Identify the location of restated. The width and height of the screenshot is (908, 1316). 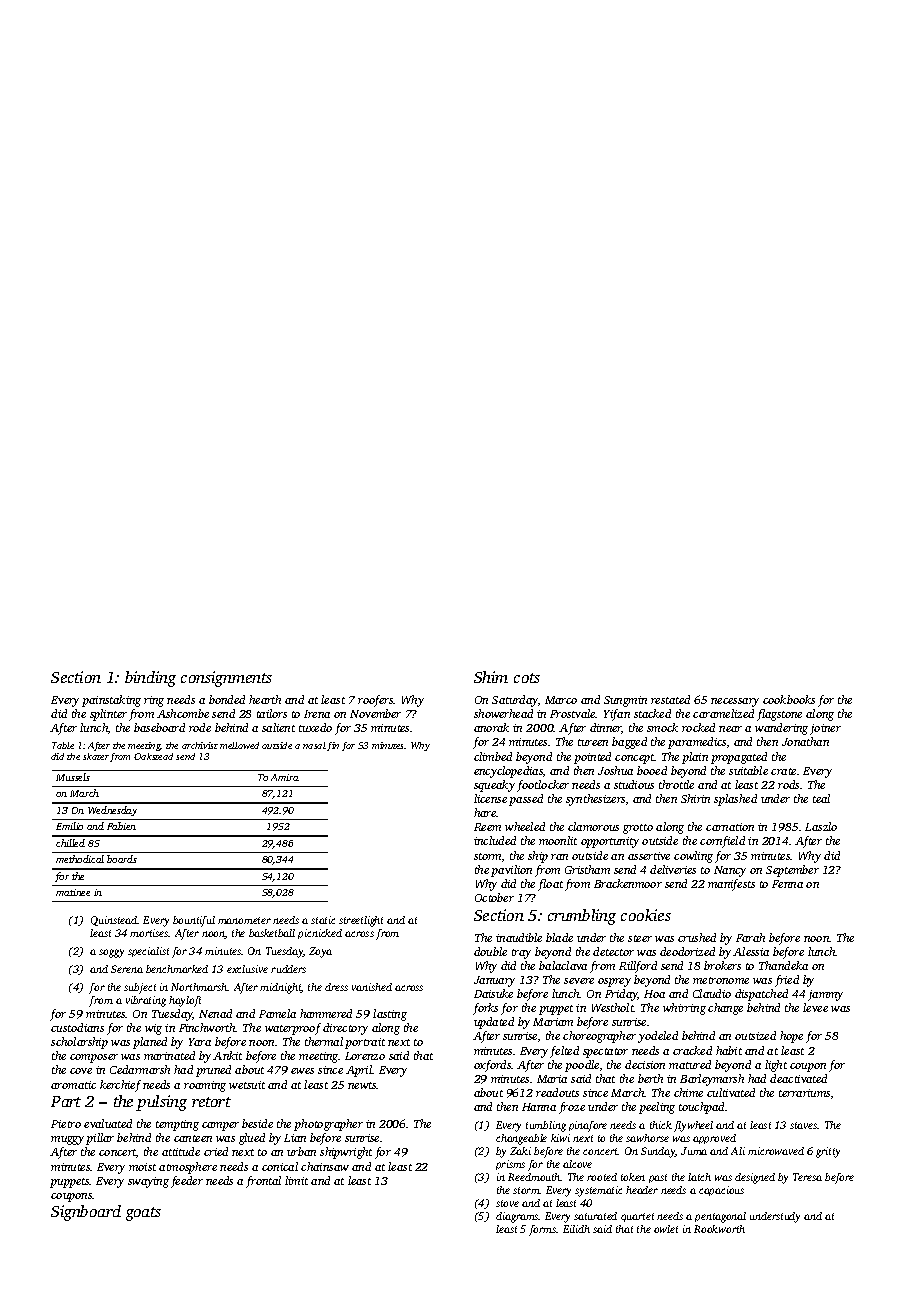
(670, 699).
